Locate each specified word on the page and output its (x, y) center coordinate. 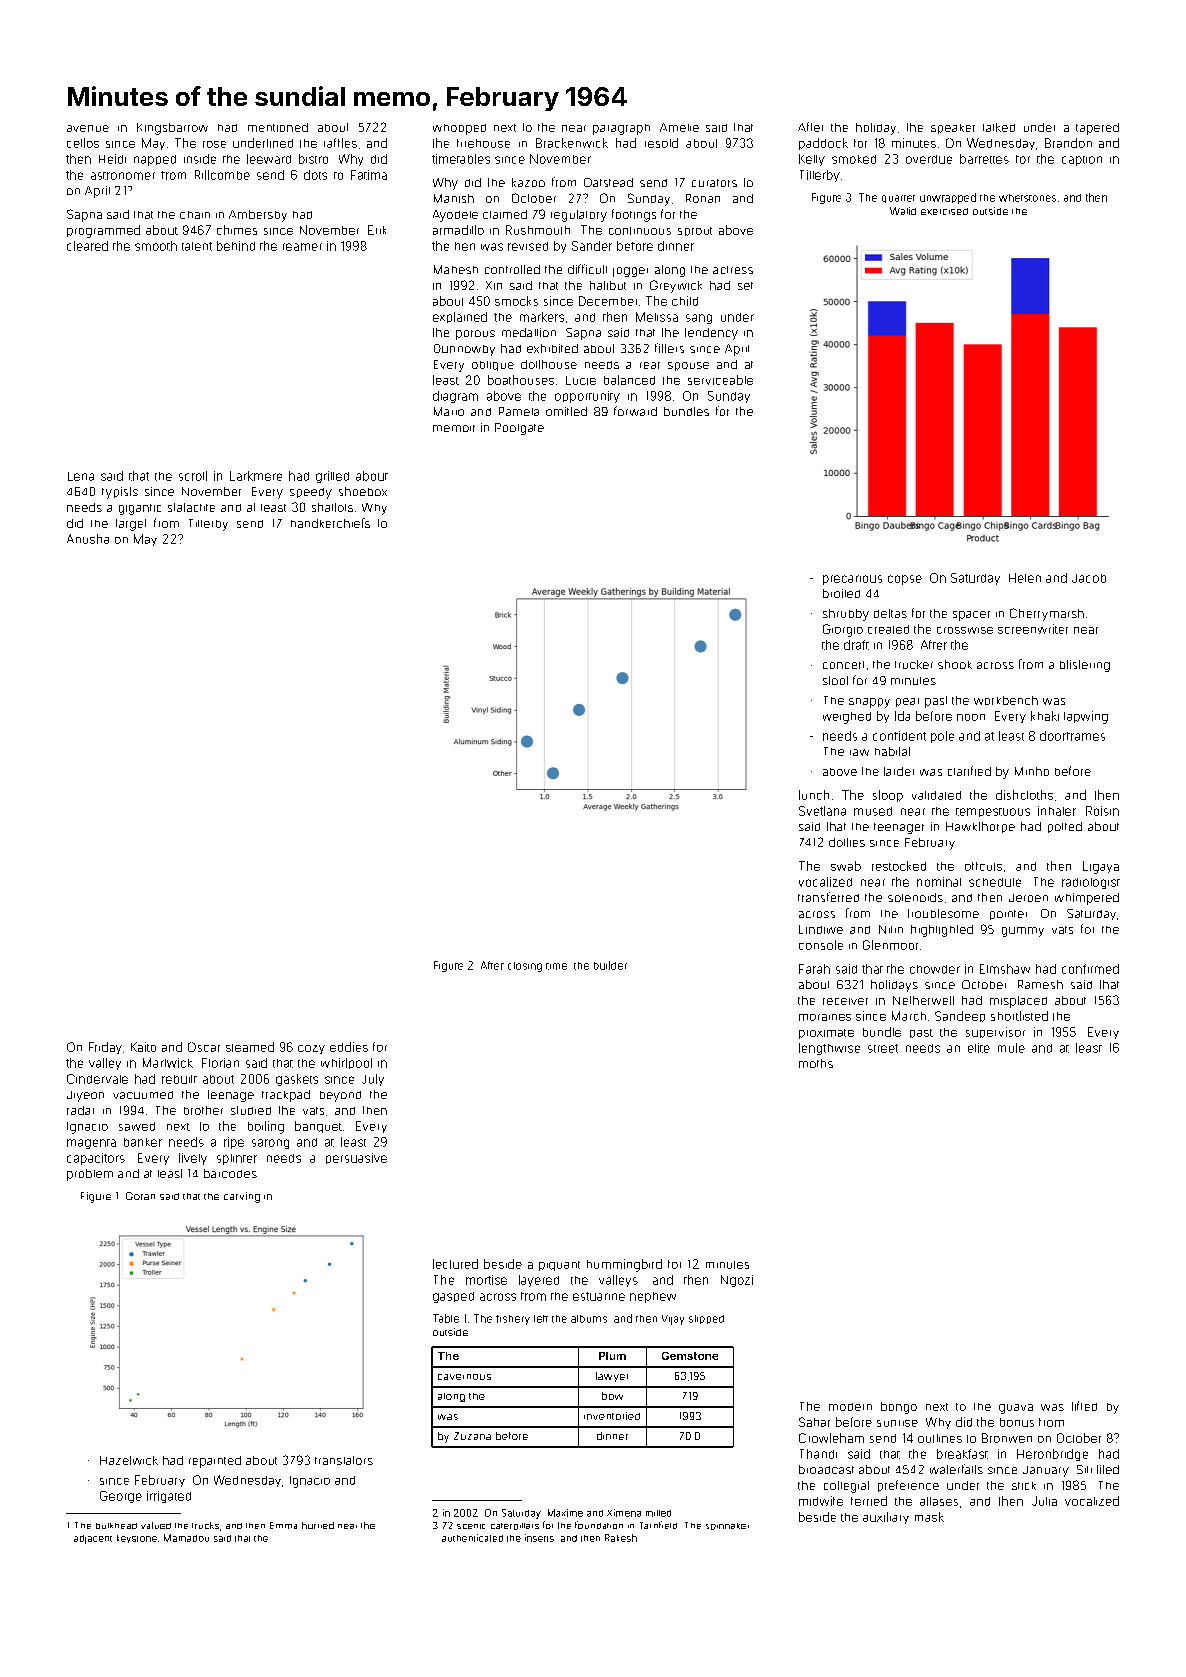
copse (905, 580)
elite (979, 1048)
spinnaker (727, 1526)
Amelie (679, 127)
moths (816, 1063)
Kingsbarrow (172, 129)
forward (635, 411)
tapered (1097, 129)
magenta (91, 1144)
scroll (193, 476)
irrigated (169, 1497)
